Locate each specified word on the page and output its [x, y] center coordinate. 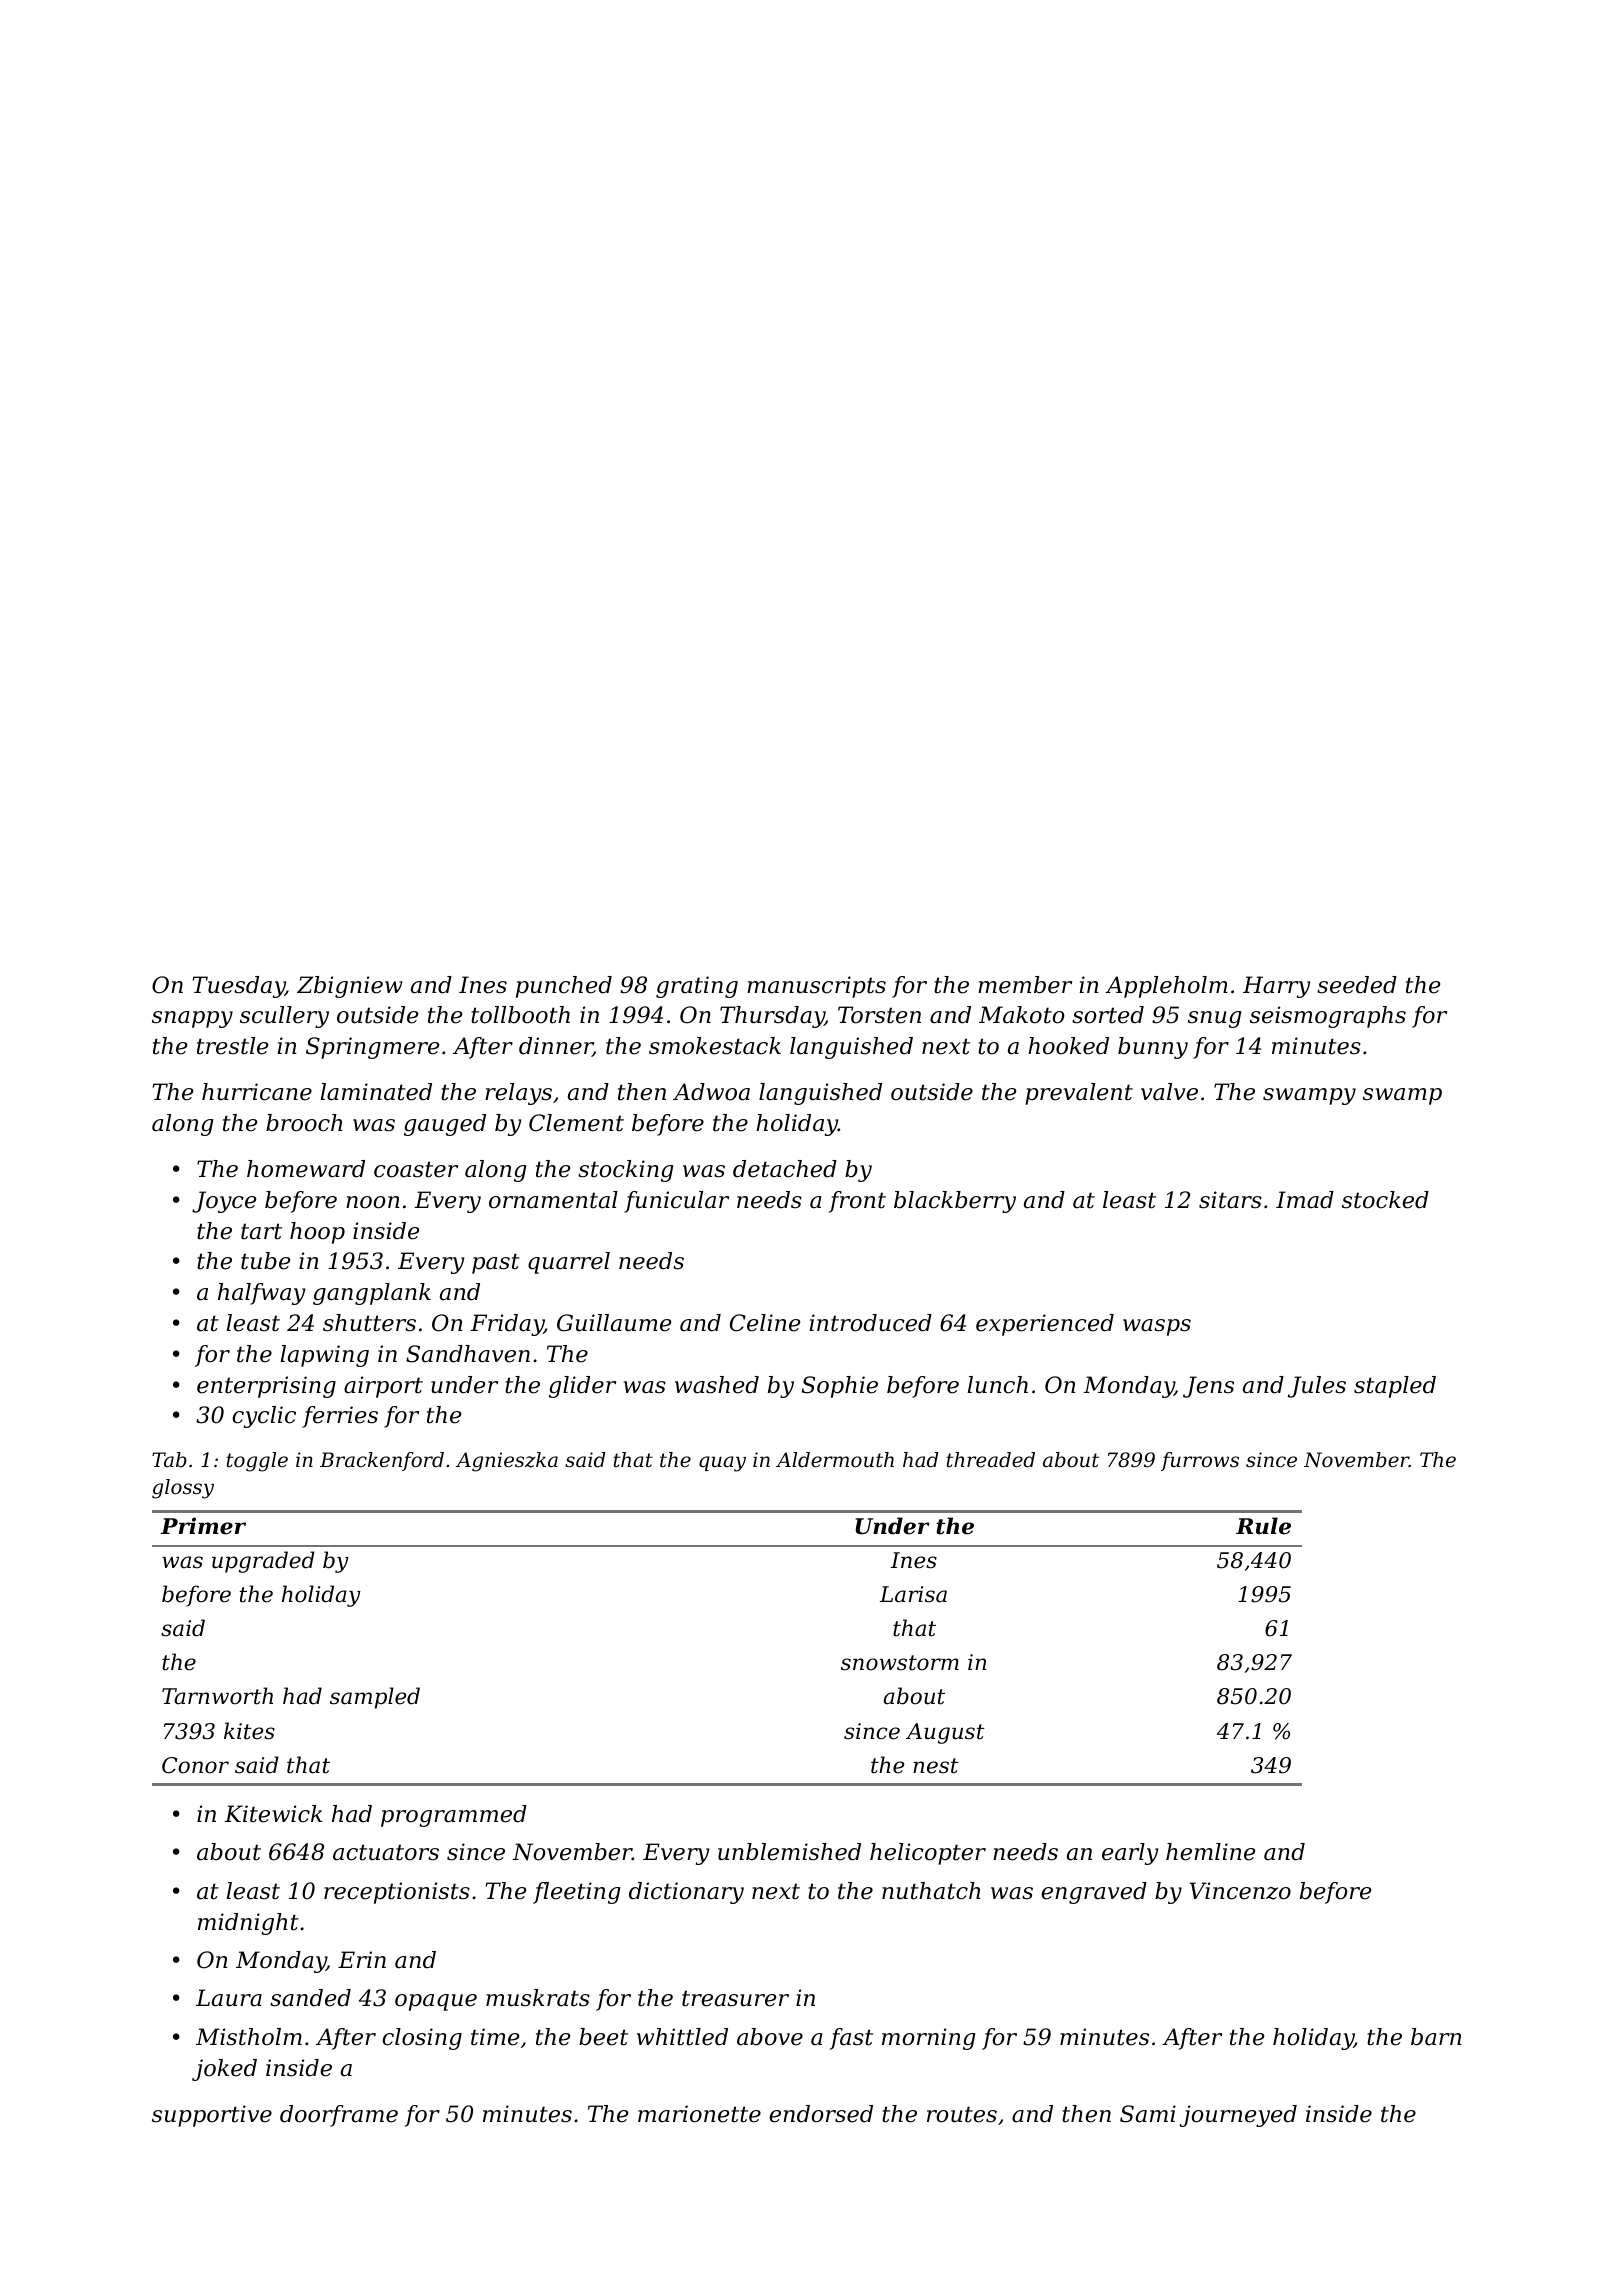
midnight [248, 1924]
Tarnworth [217, 1696]
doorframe [339, 2116]
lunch [998, 1385]
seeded [1357, 985]
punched [564, 987]
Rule [1263, 1526]
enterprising [266, 1387]
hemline [1210, 1852]
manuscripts [816, 987]
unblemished [789, 1852]
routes [962, 2114]
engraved [1094, 1893]
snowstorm [900, 1663]
